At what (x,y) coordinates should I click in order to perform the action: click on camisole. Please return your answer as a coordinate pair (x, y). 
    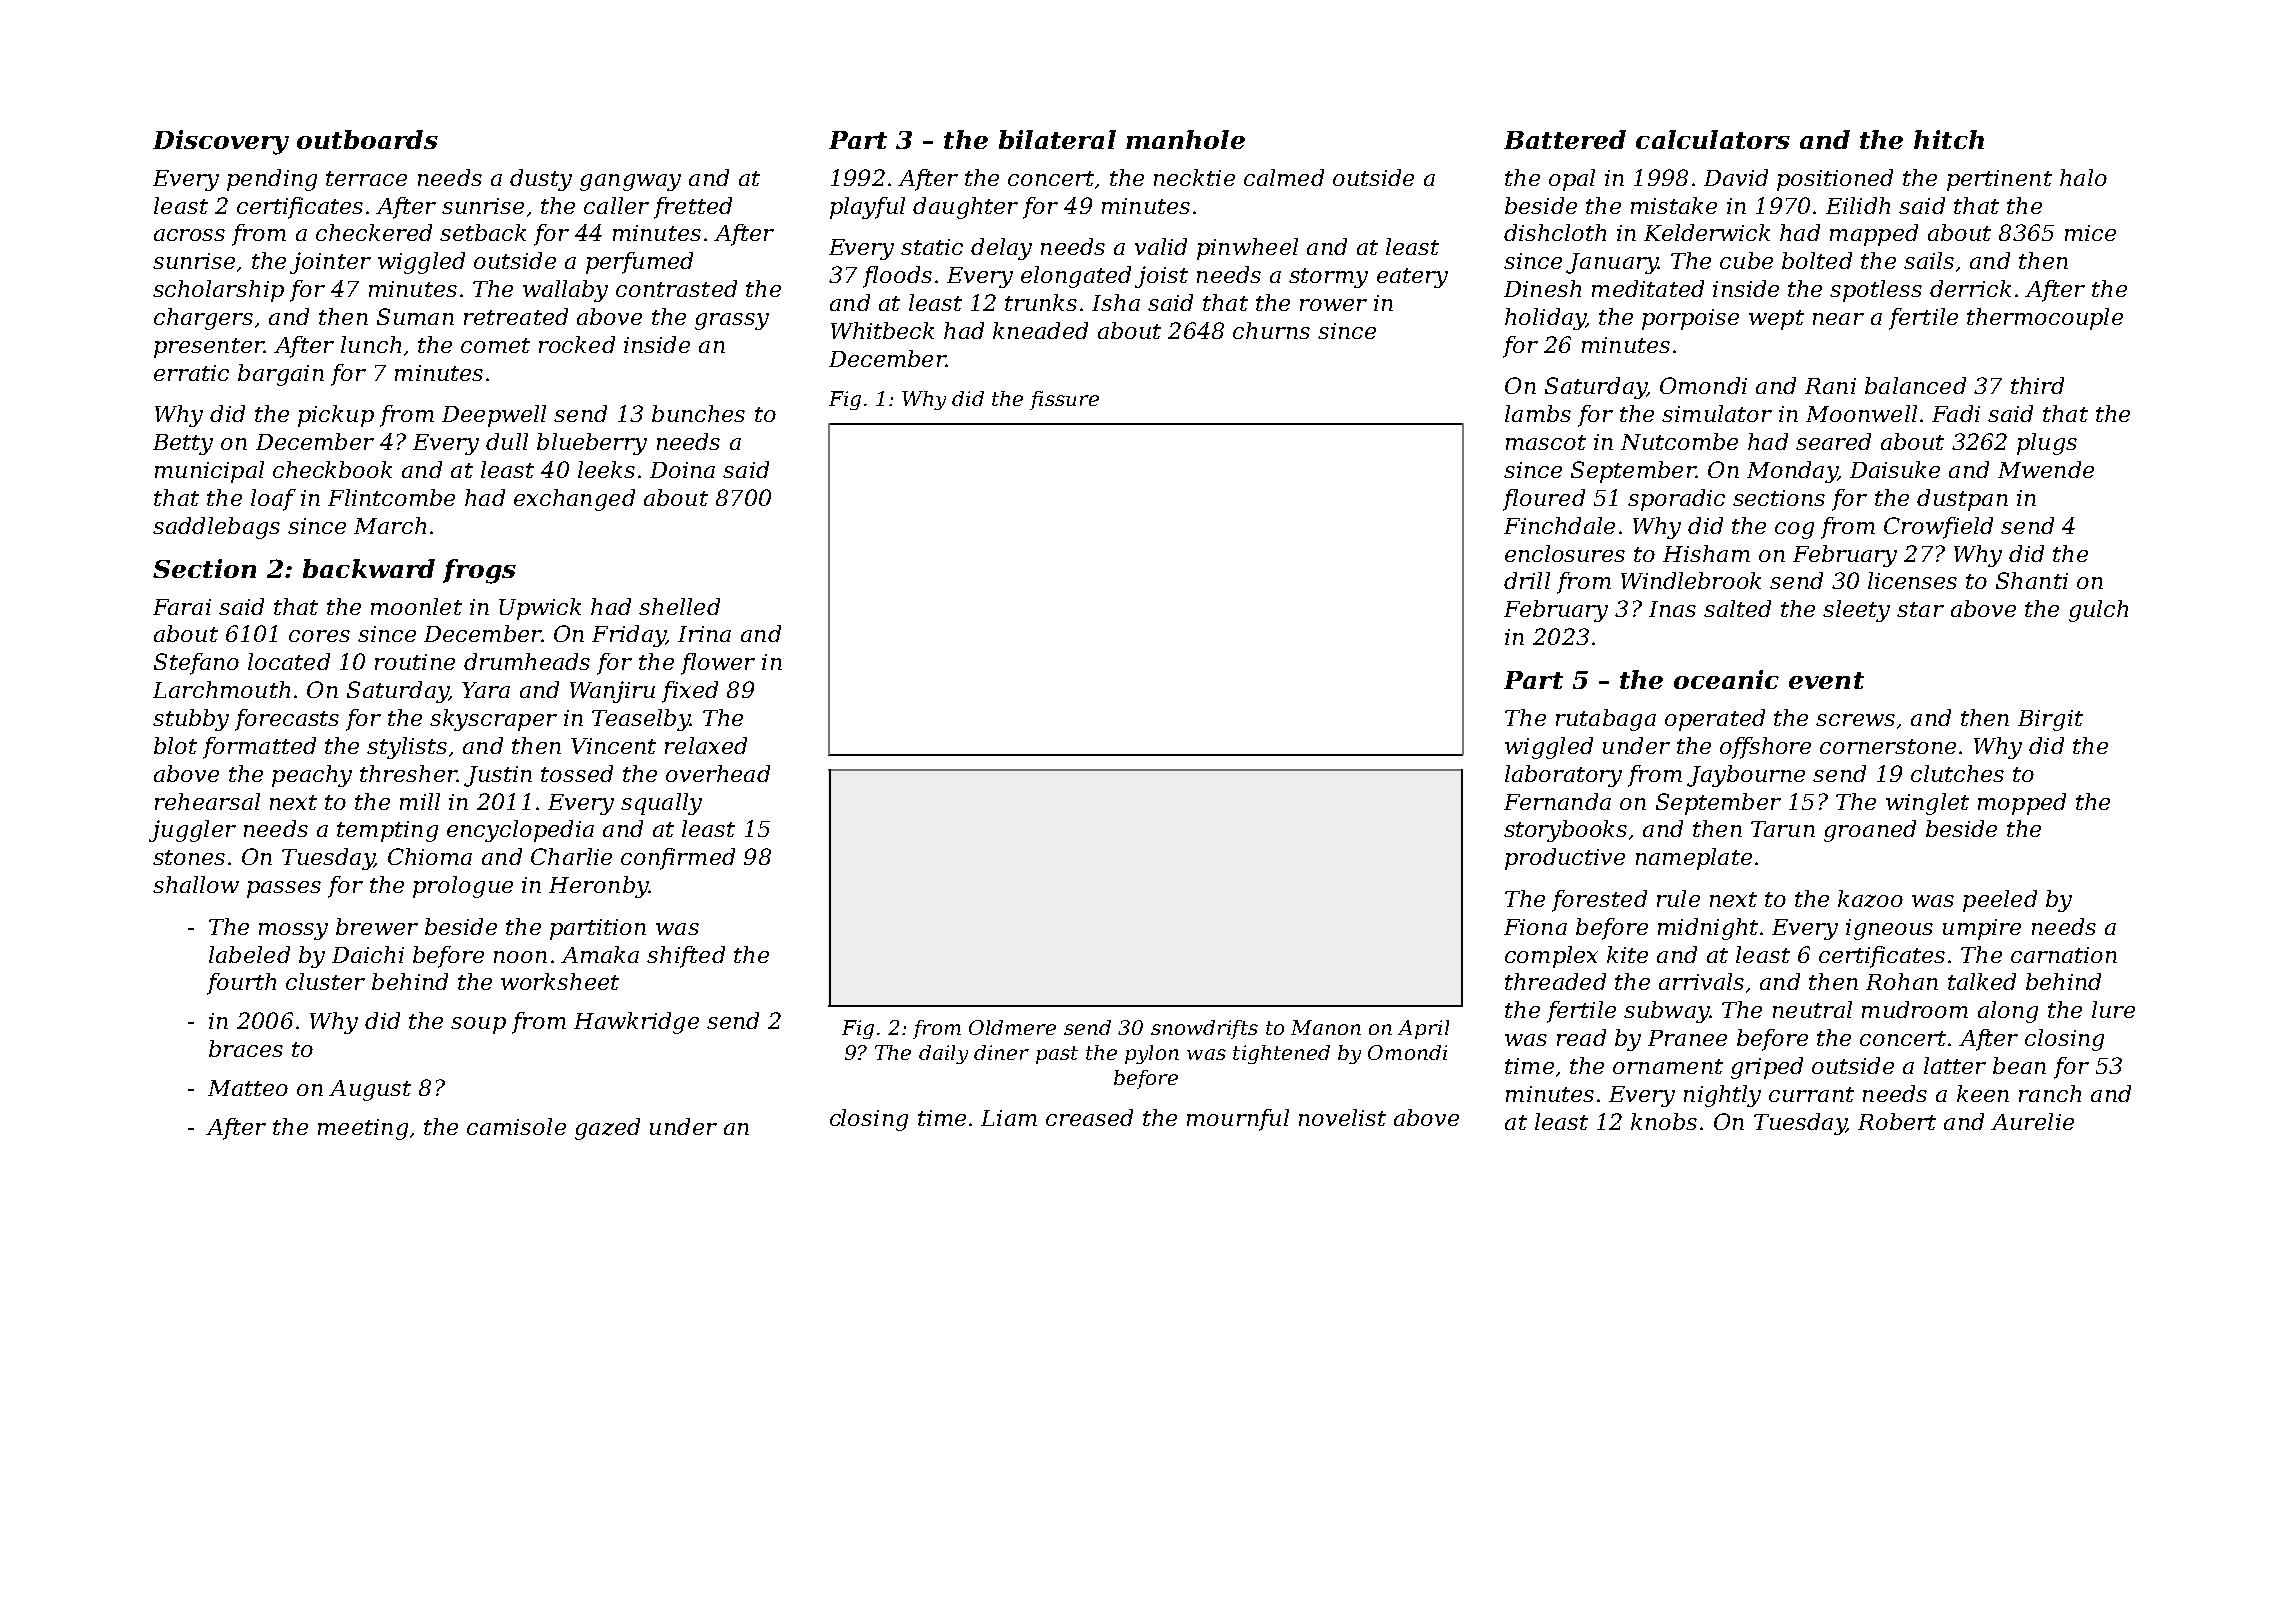
    Looking at the image, I should click on (516, 1126).
